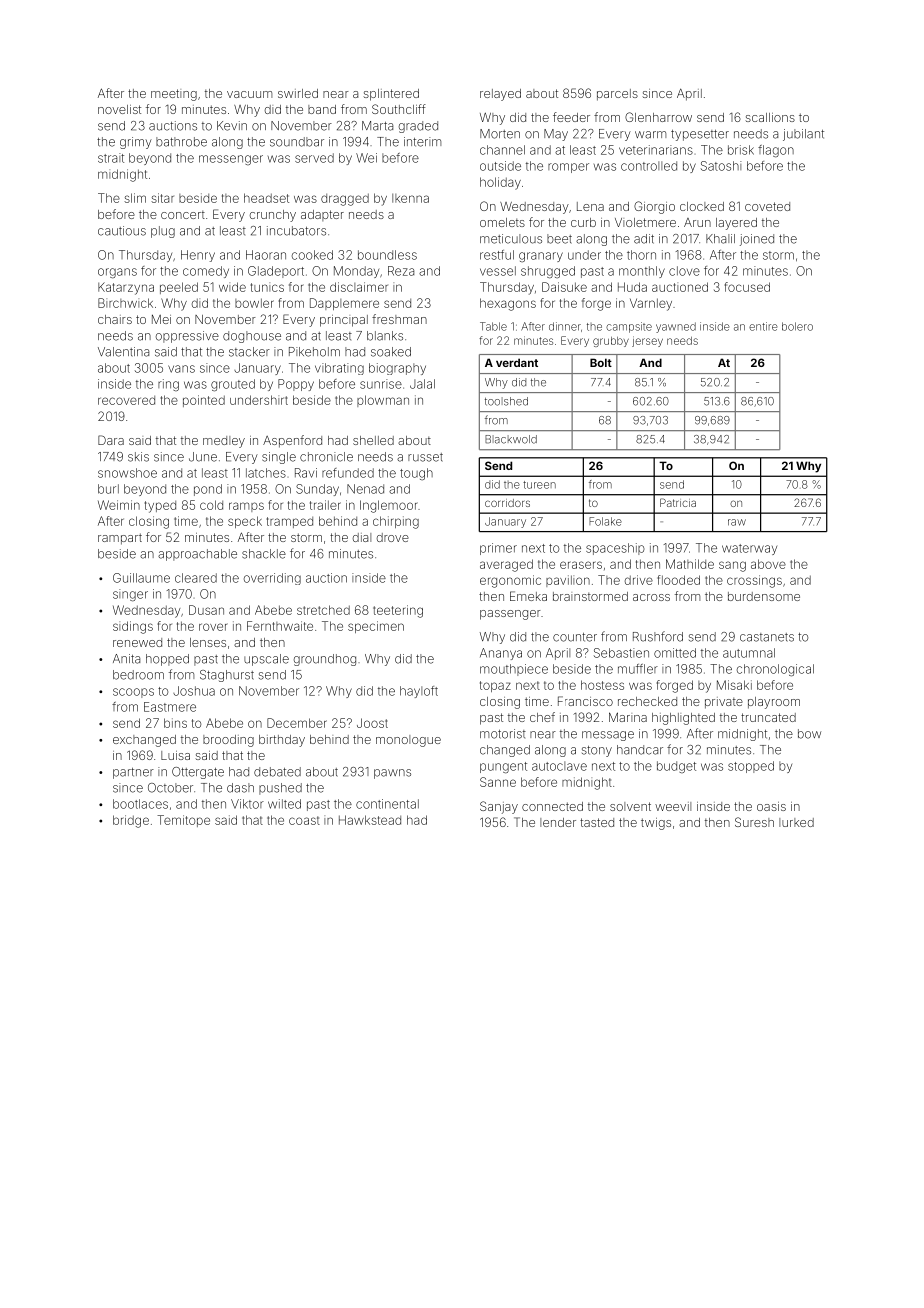 The width and height of the screenshot is (924, 1308). What do you see at coordinates (273, 216) in the screenshot?
I see `crunchy` at bounding box center [273, 216].
